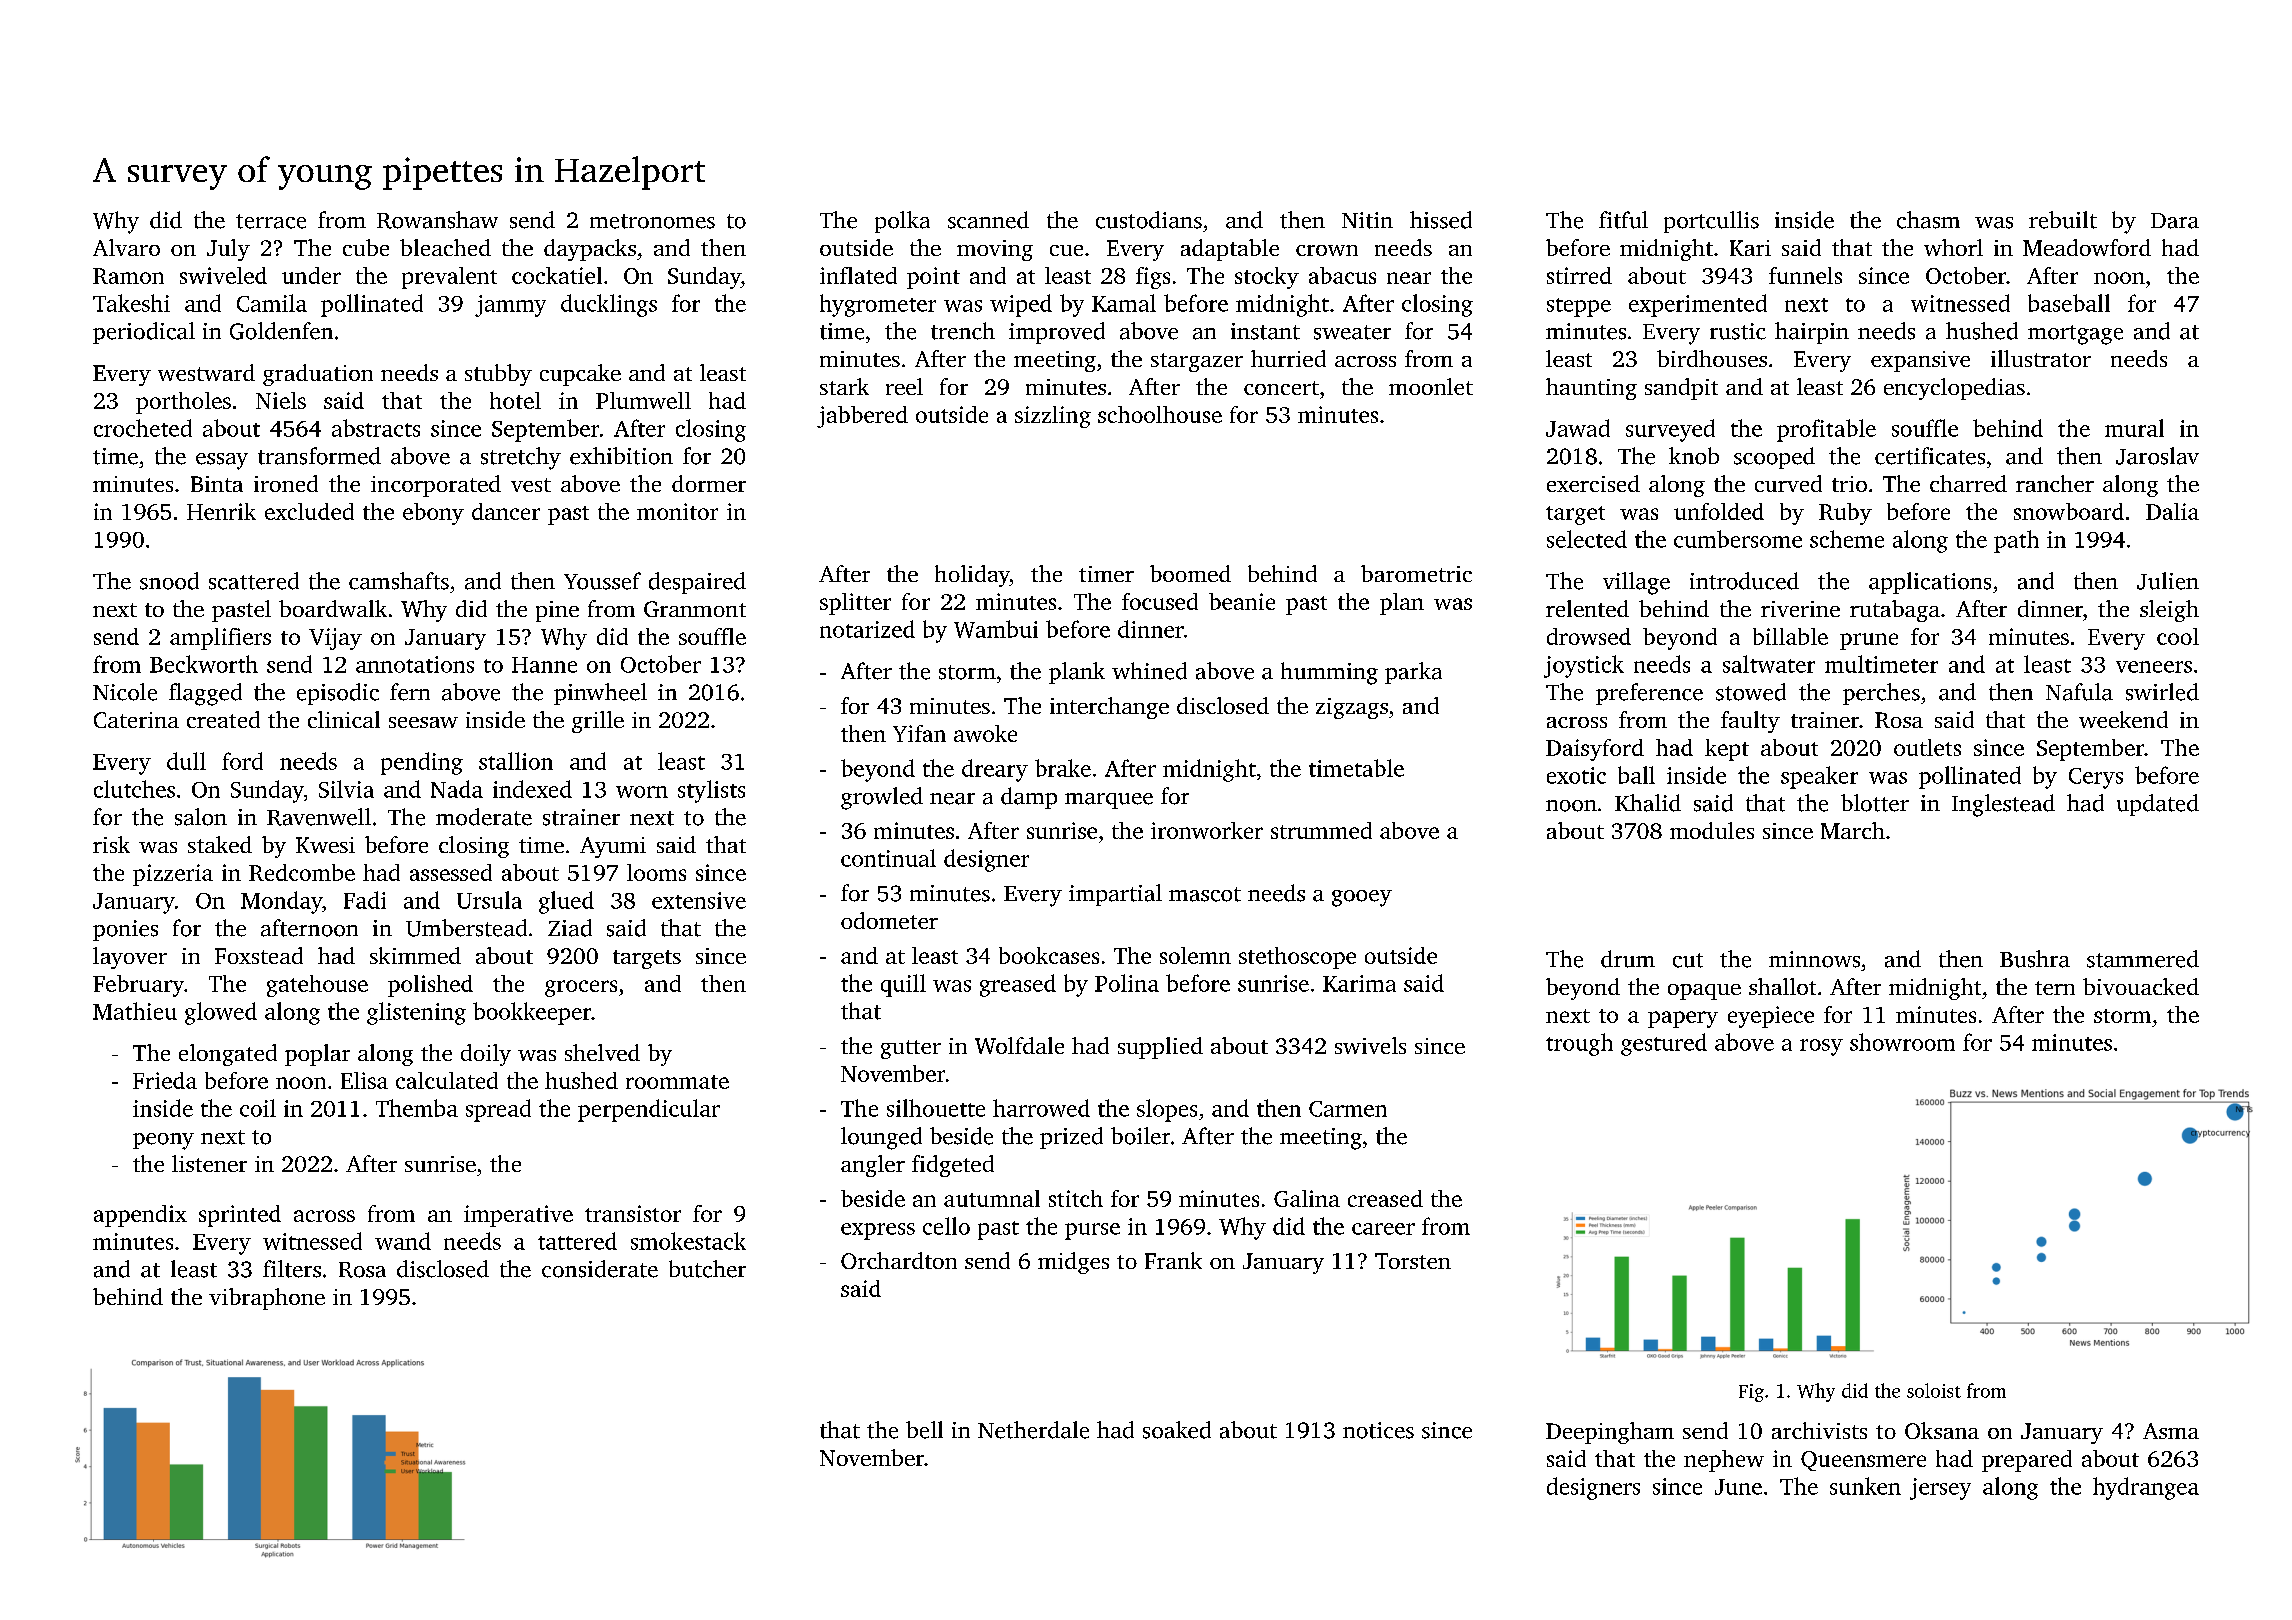 Image resolution: width=2292 pixels, height=1620 pixels. Describe the element at coordinates (259, 955) in the screenshot. I see `Foxstead` at that location.
